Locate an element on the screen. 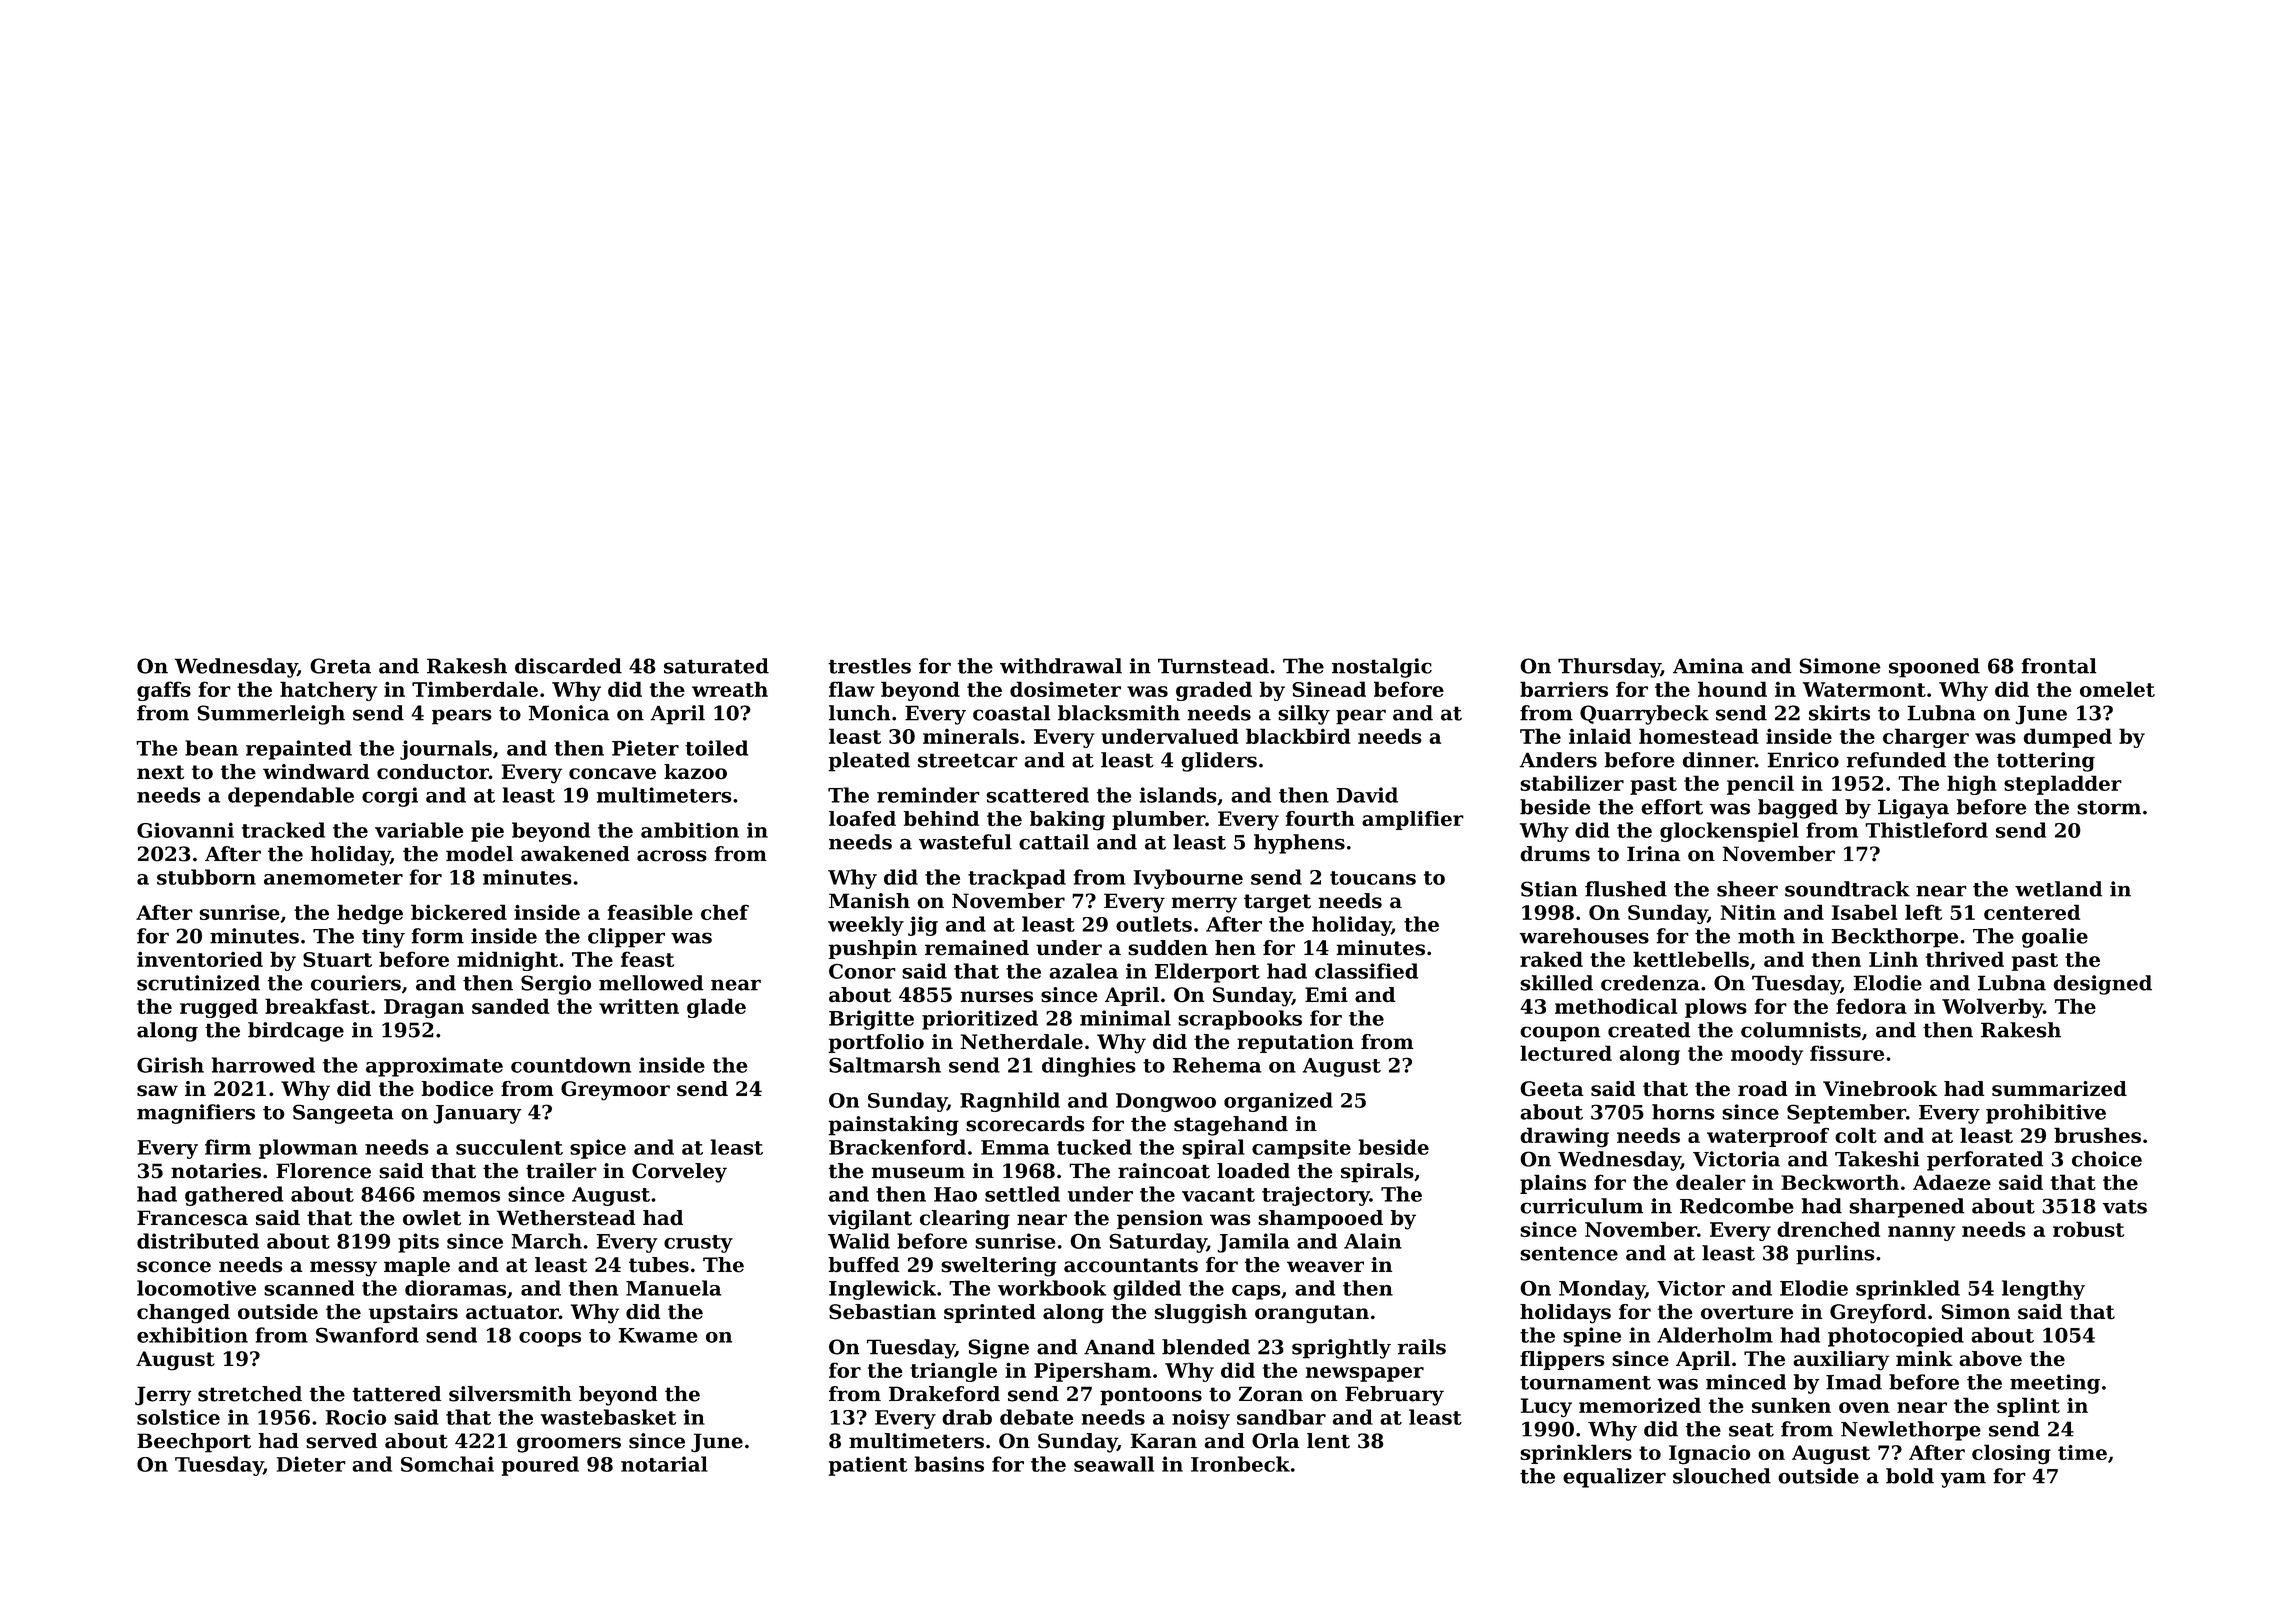  flaw is located at coordinates (852, 689).
